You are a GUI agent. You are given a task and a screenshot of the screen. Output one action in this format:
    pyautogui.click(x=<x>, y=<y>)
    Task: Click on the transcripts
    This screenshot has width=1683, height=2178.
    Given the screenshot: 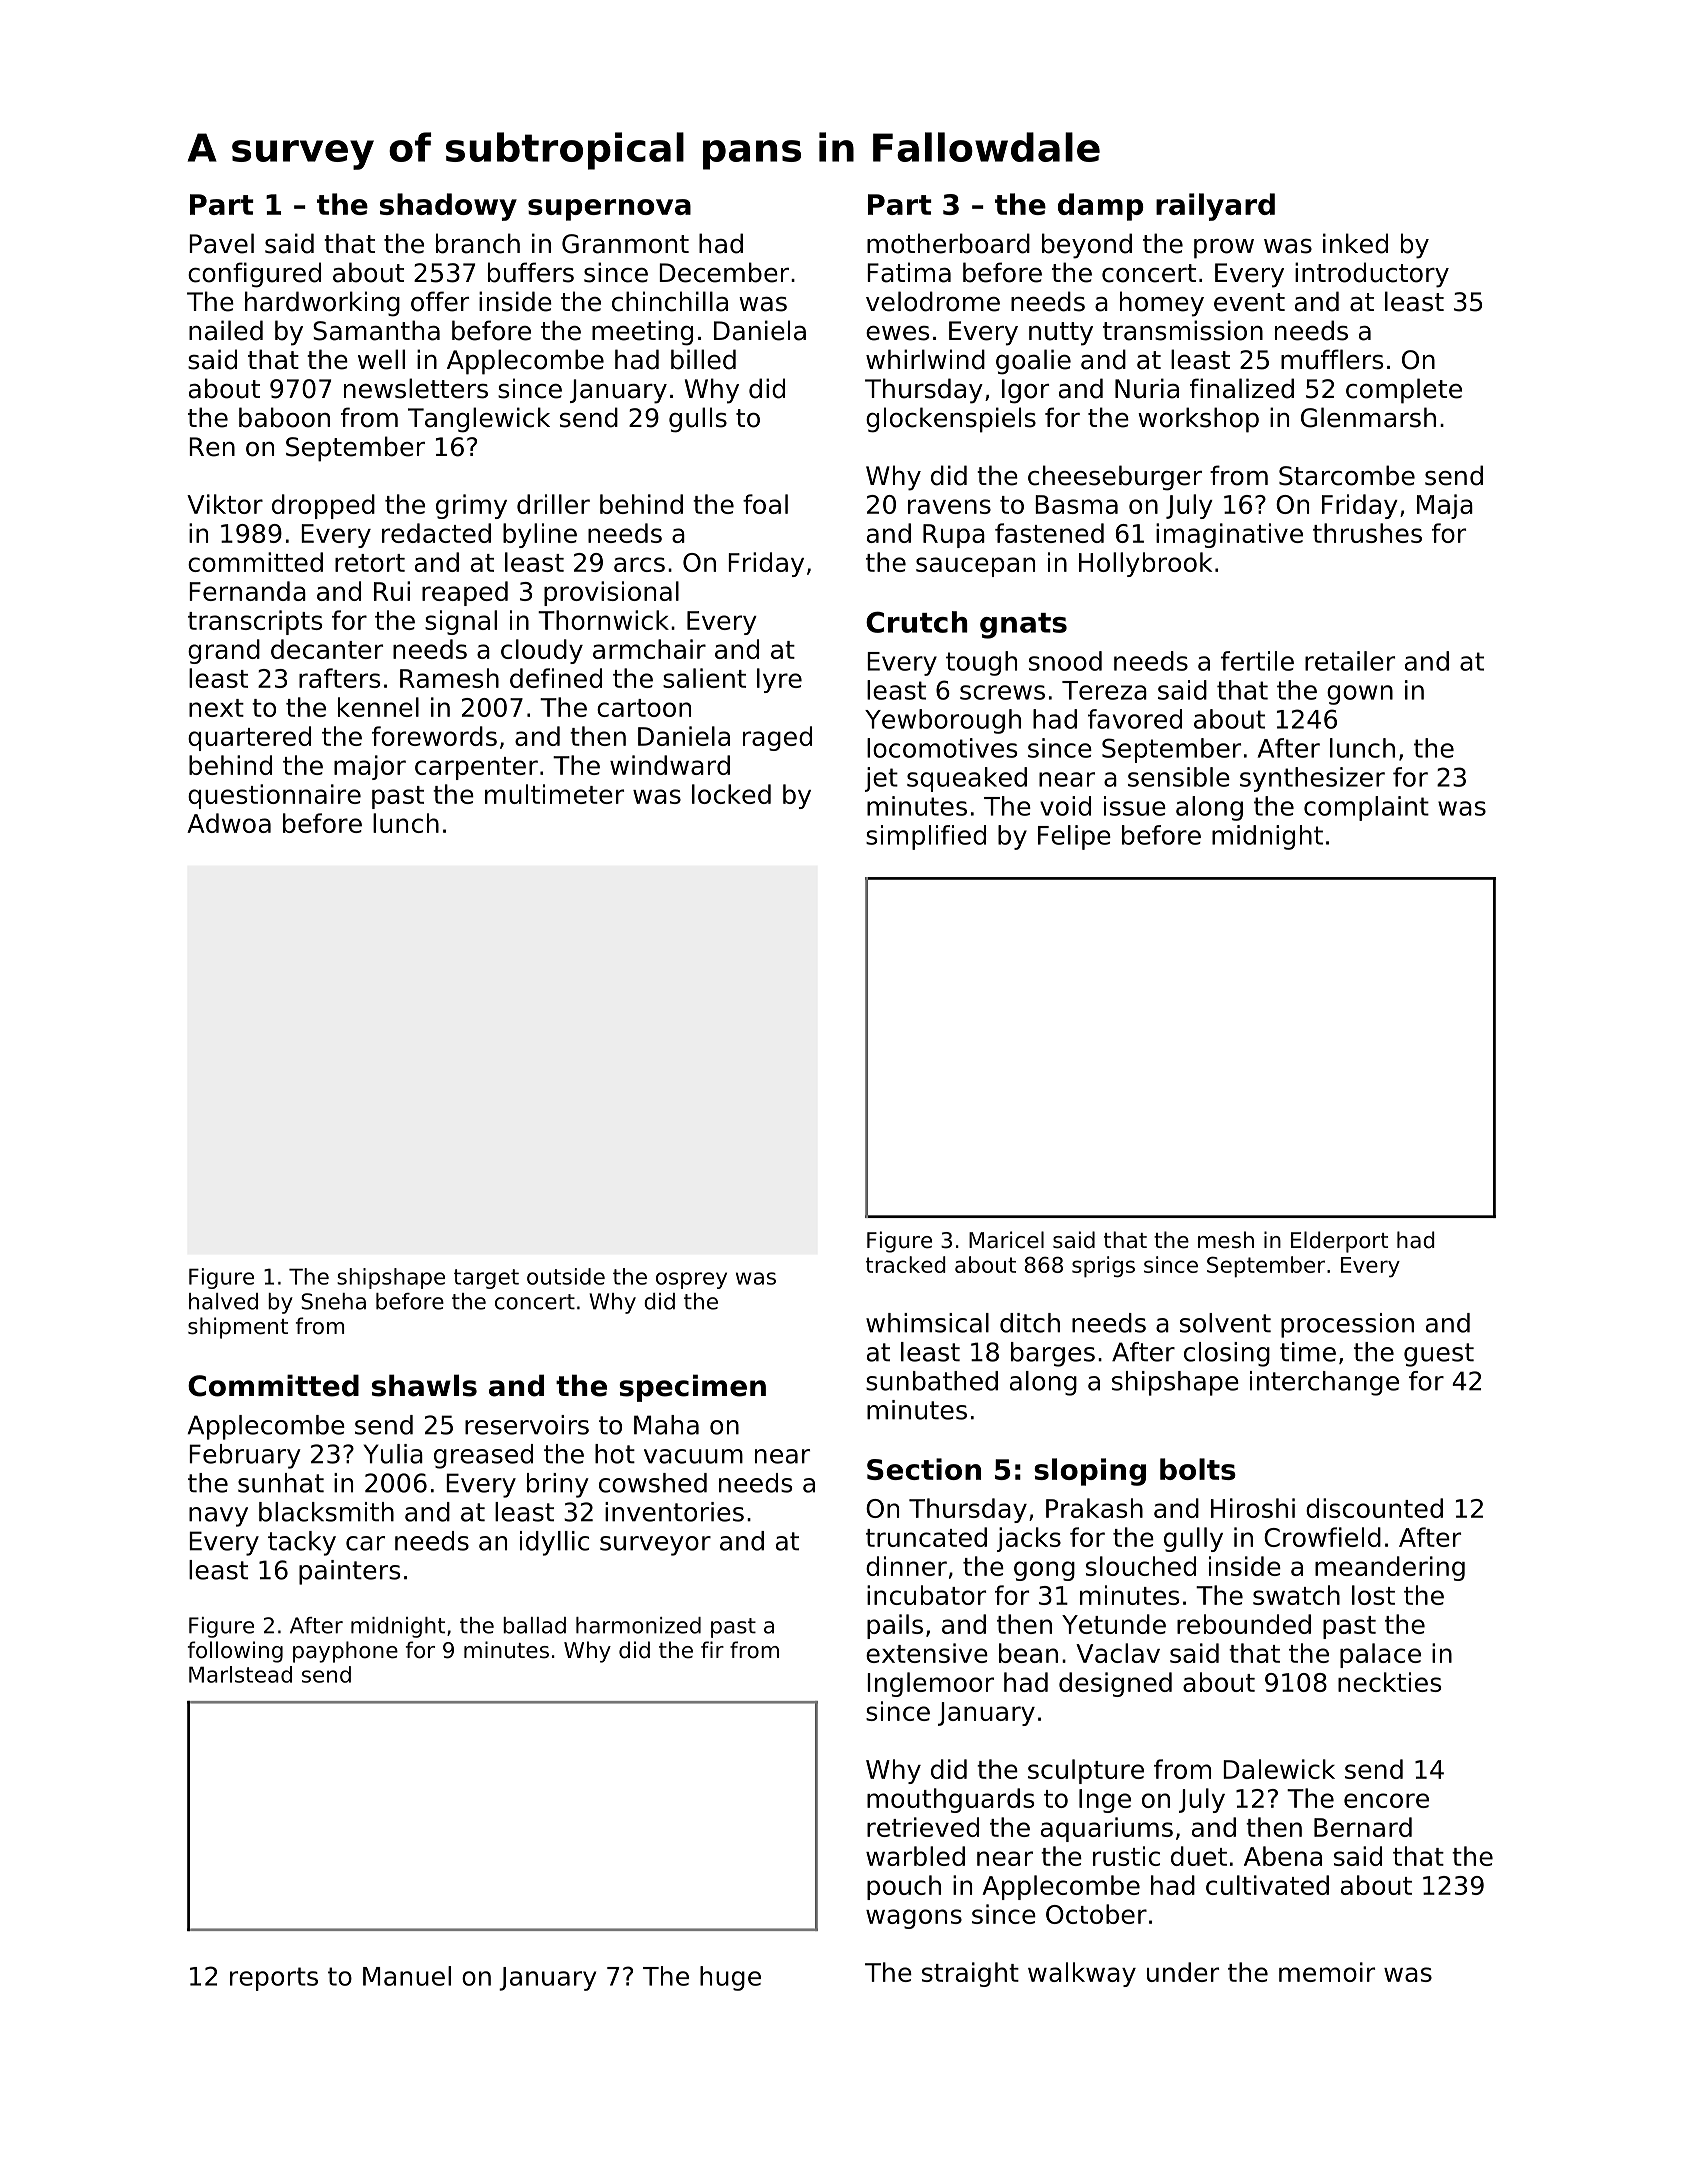 What is the action you would take?
    pyautogui.click(x=255, y=622)
